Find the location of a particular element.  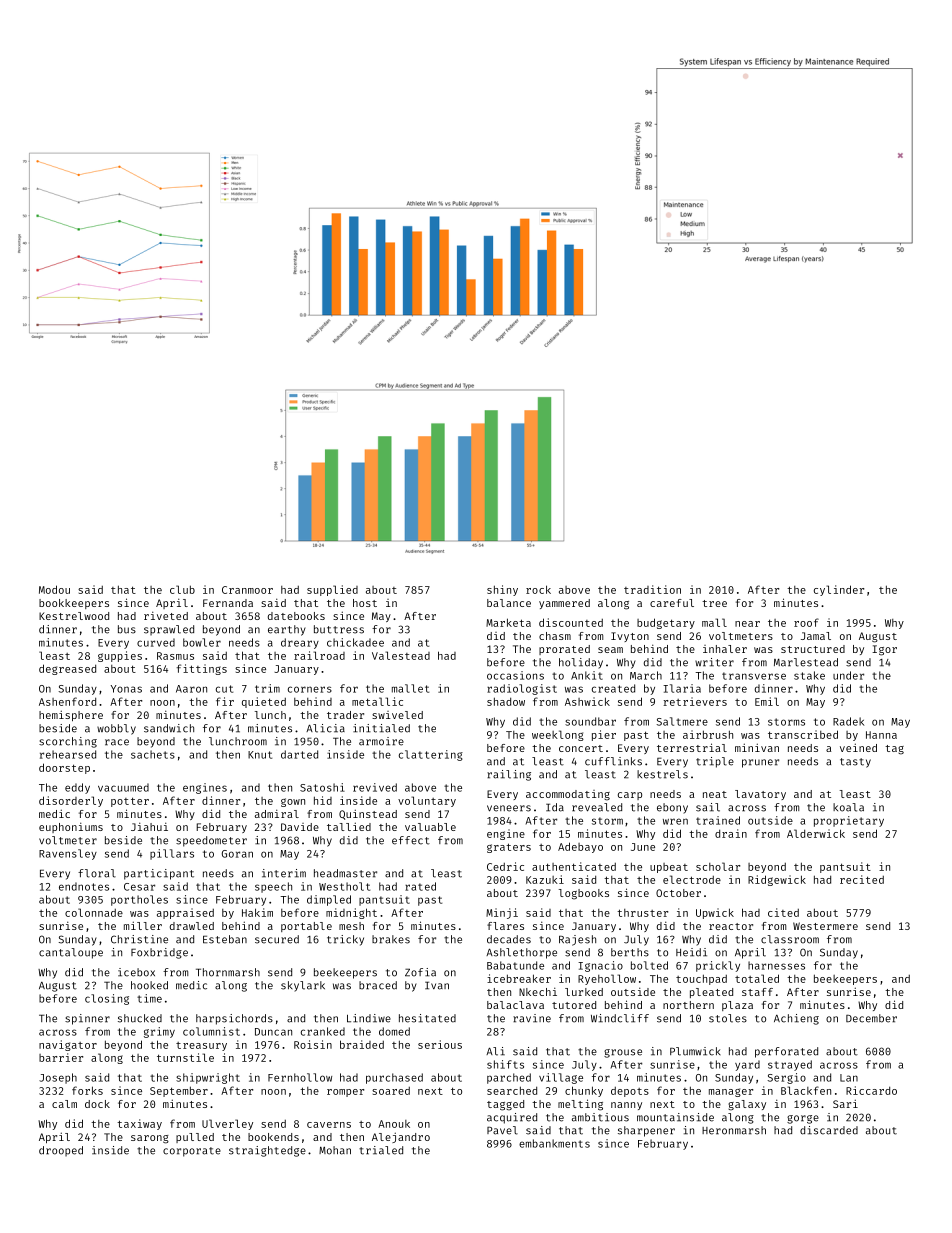

speech is located at coordinates (273, 887).
